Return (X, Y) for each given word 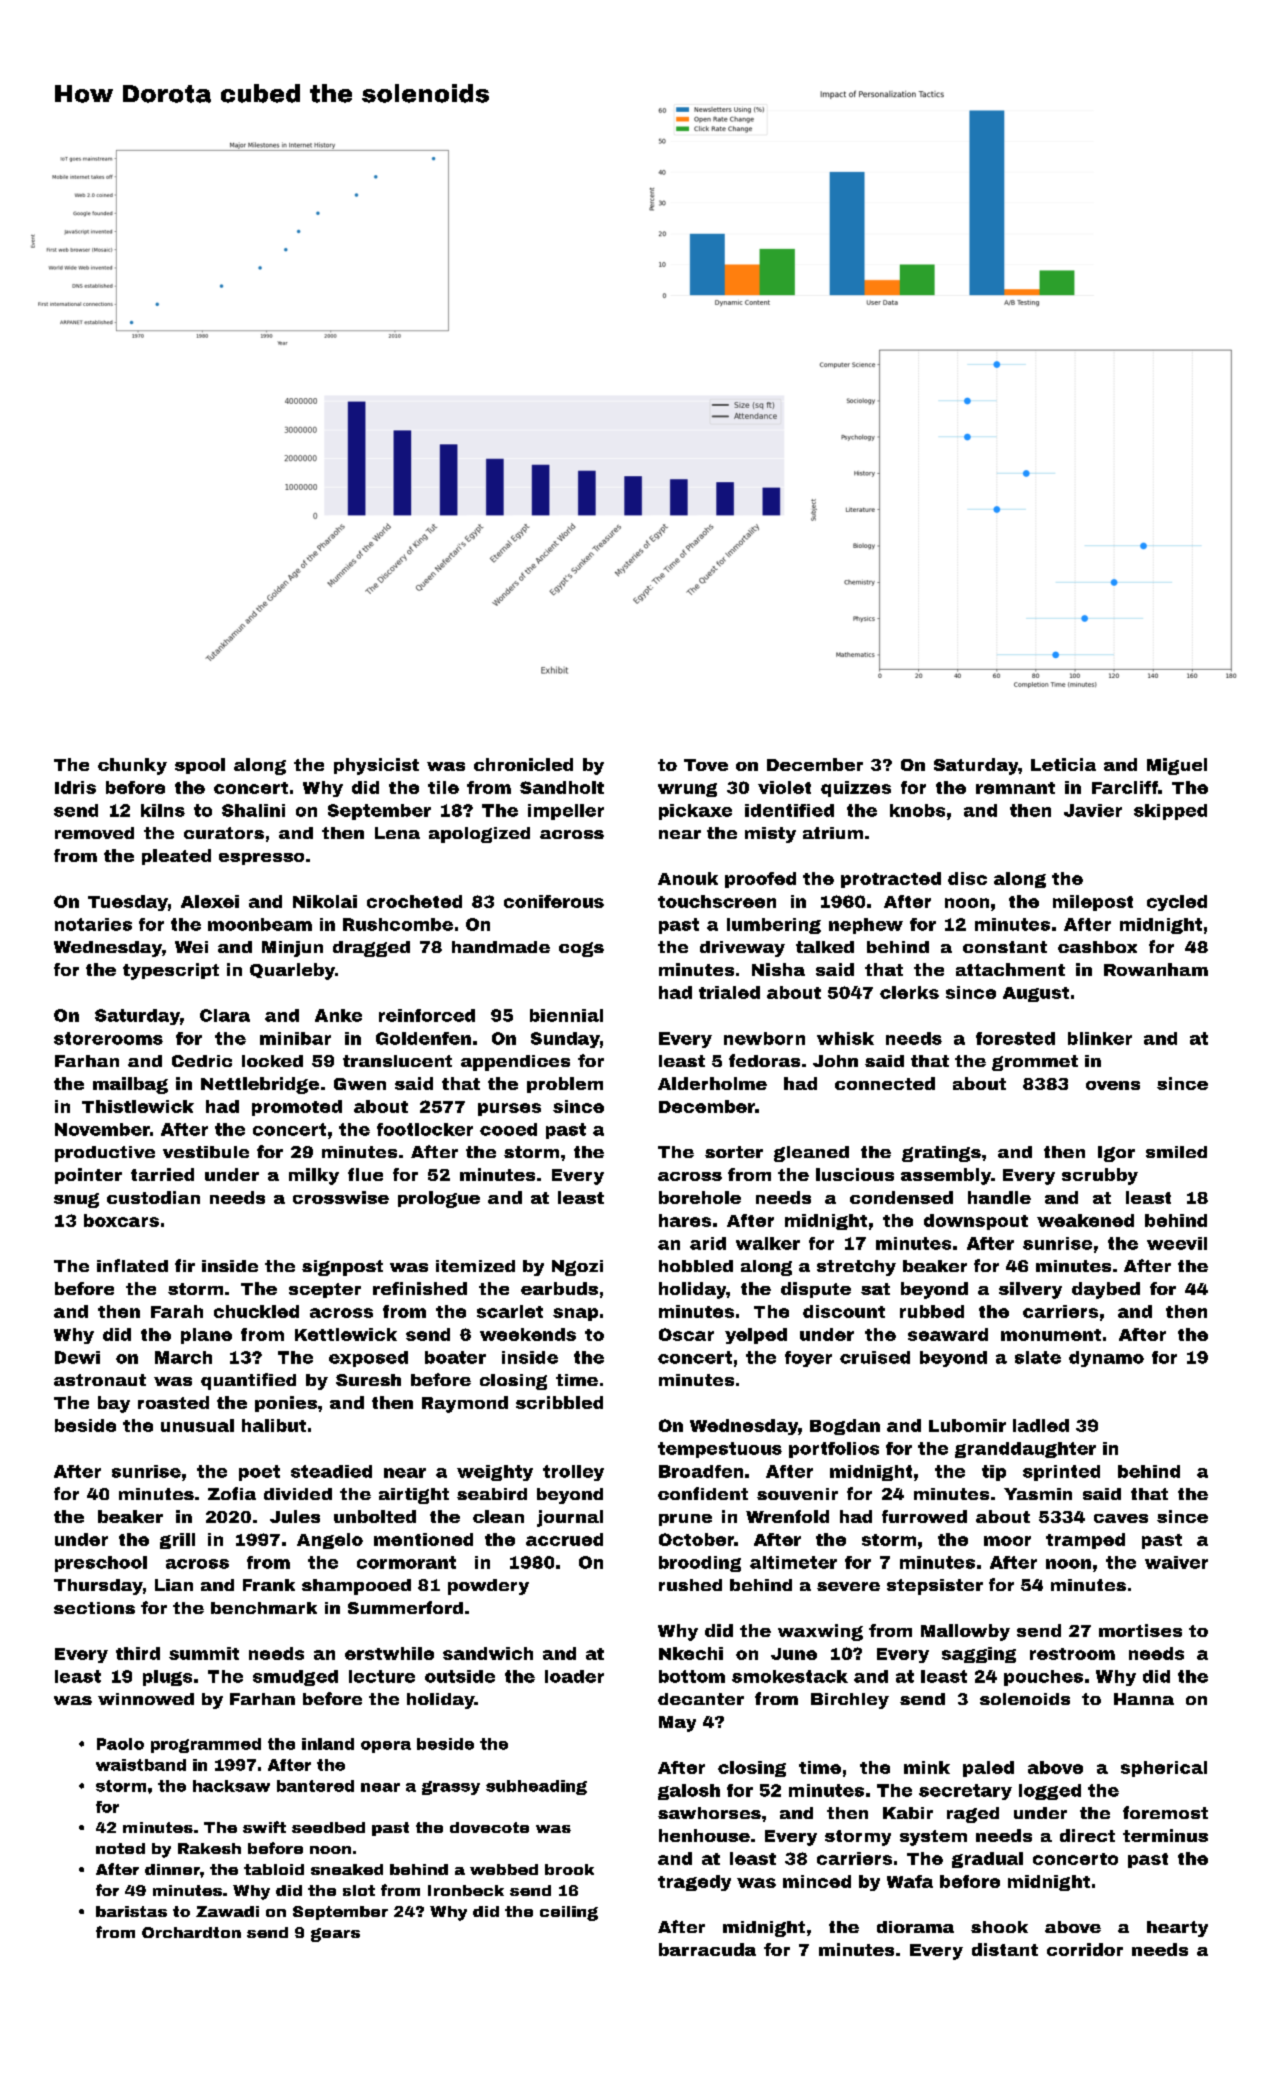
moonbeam (260, 924)
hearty (1177, 1929)
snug (76, 1200)
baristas (131, 1911)
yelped (756, 1336)
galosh (689, 1792)
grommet (1035, 1063)
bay (114, 1404)
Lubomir (967, 1425)
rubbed (932, 1311)
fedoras (764, 1060)
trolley (573, 1473)
